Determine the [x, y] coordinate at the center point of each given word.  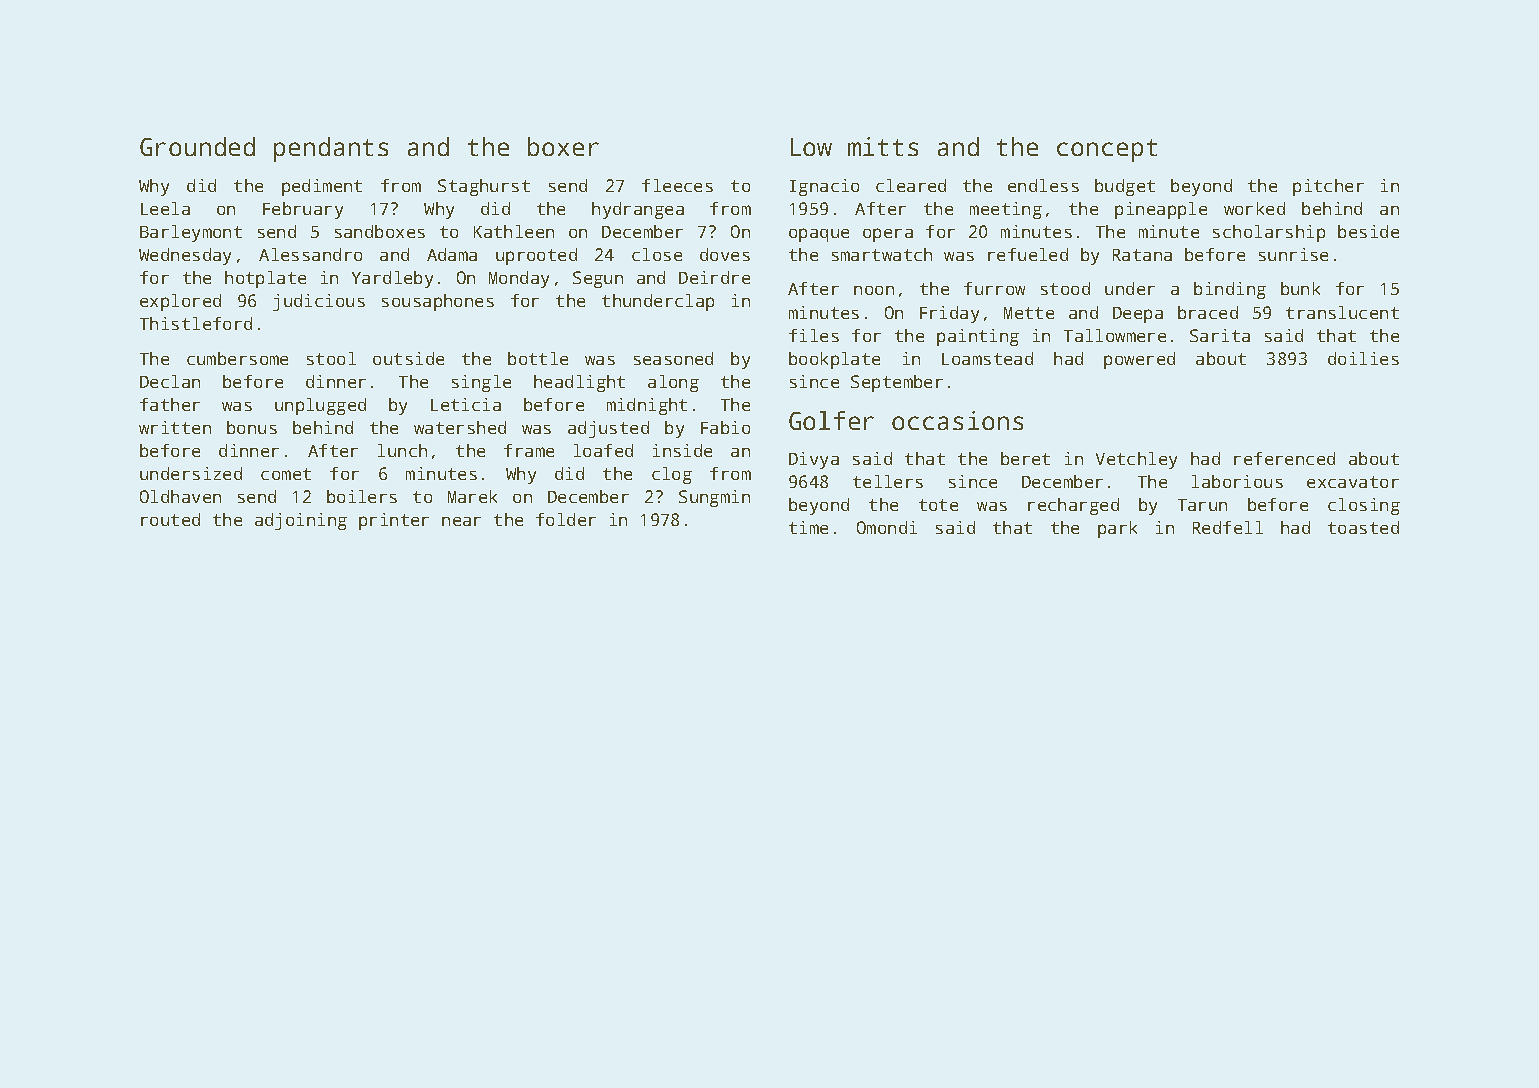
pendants [331, 149]
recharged [1073, 506]
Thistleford [196, 323]
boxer [563, 146]
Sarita [1220, 335]
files [814, 335]
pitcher [1328, 187]
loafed [603, 450]
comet [286, 474]
